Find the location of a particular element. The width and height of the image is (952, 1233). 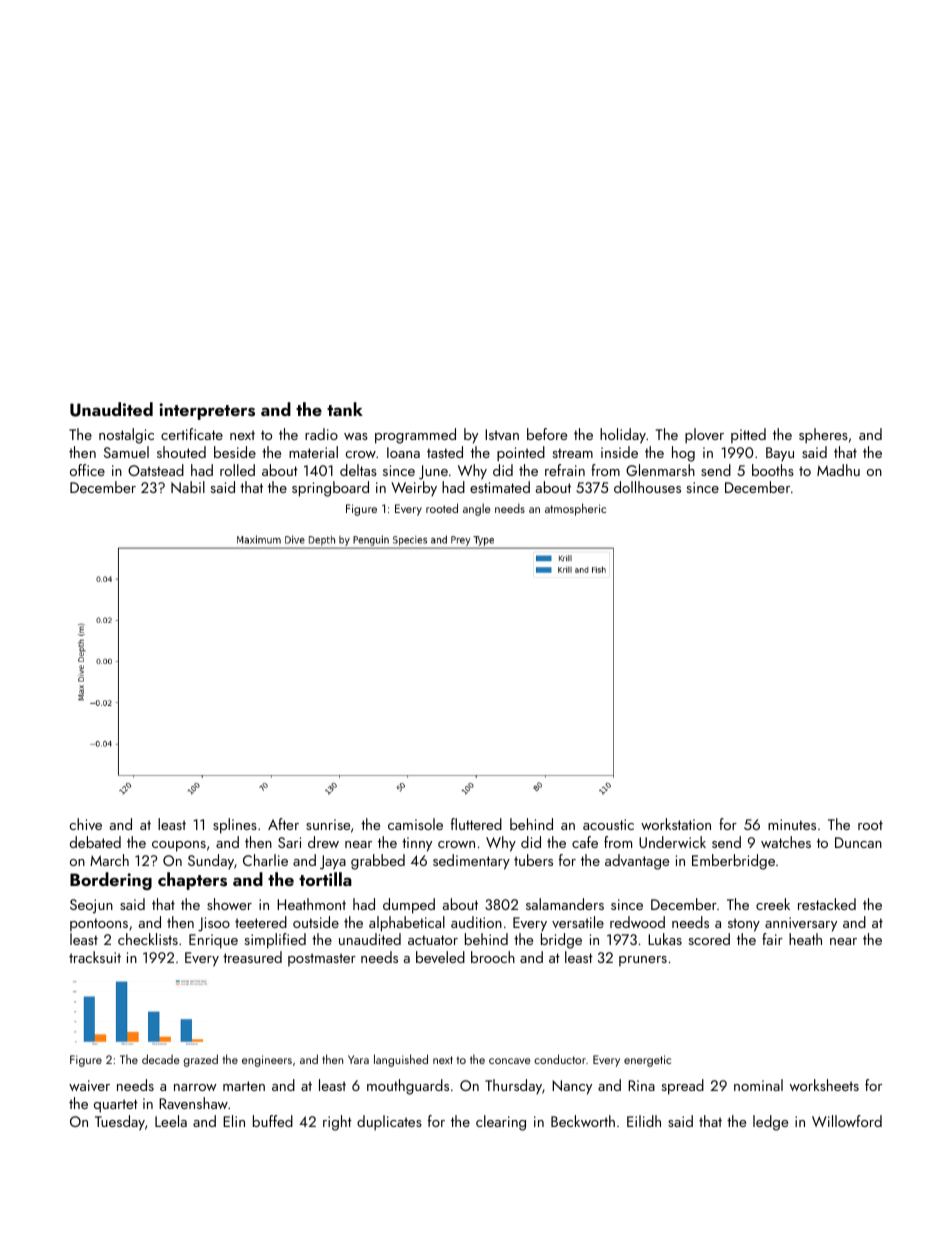

sunrise is located at coordinates (328, 824).
